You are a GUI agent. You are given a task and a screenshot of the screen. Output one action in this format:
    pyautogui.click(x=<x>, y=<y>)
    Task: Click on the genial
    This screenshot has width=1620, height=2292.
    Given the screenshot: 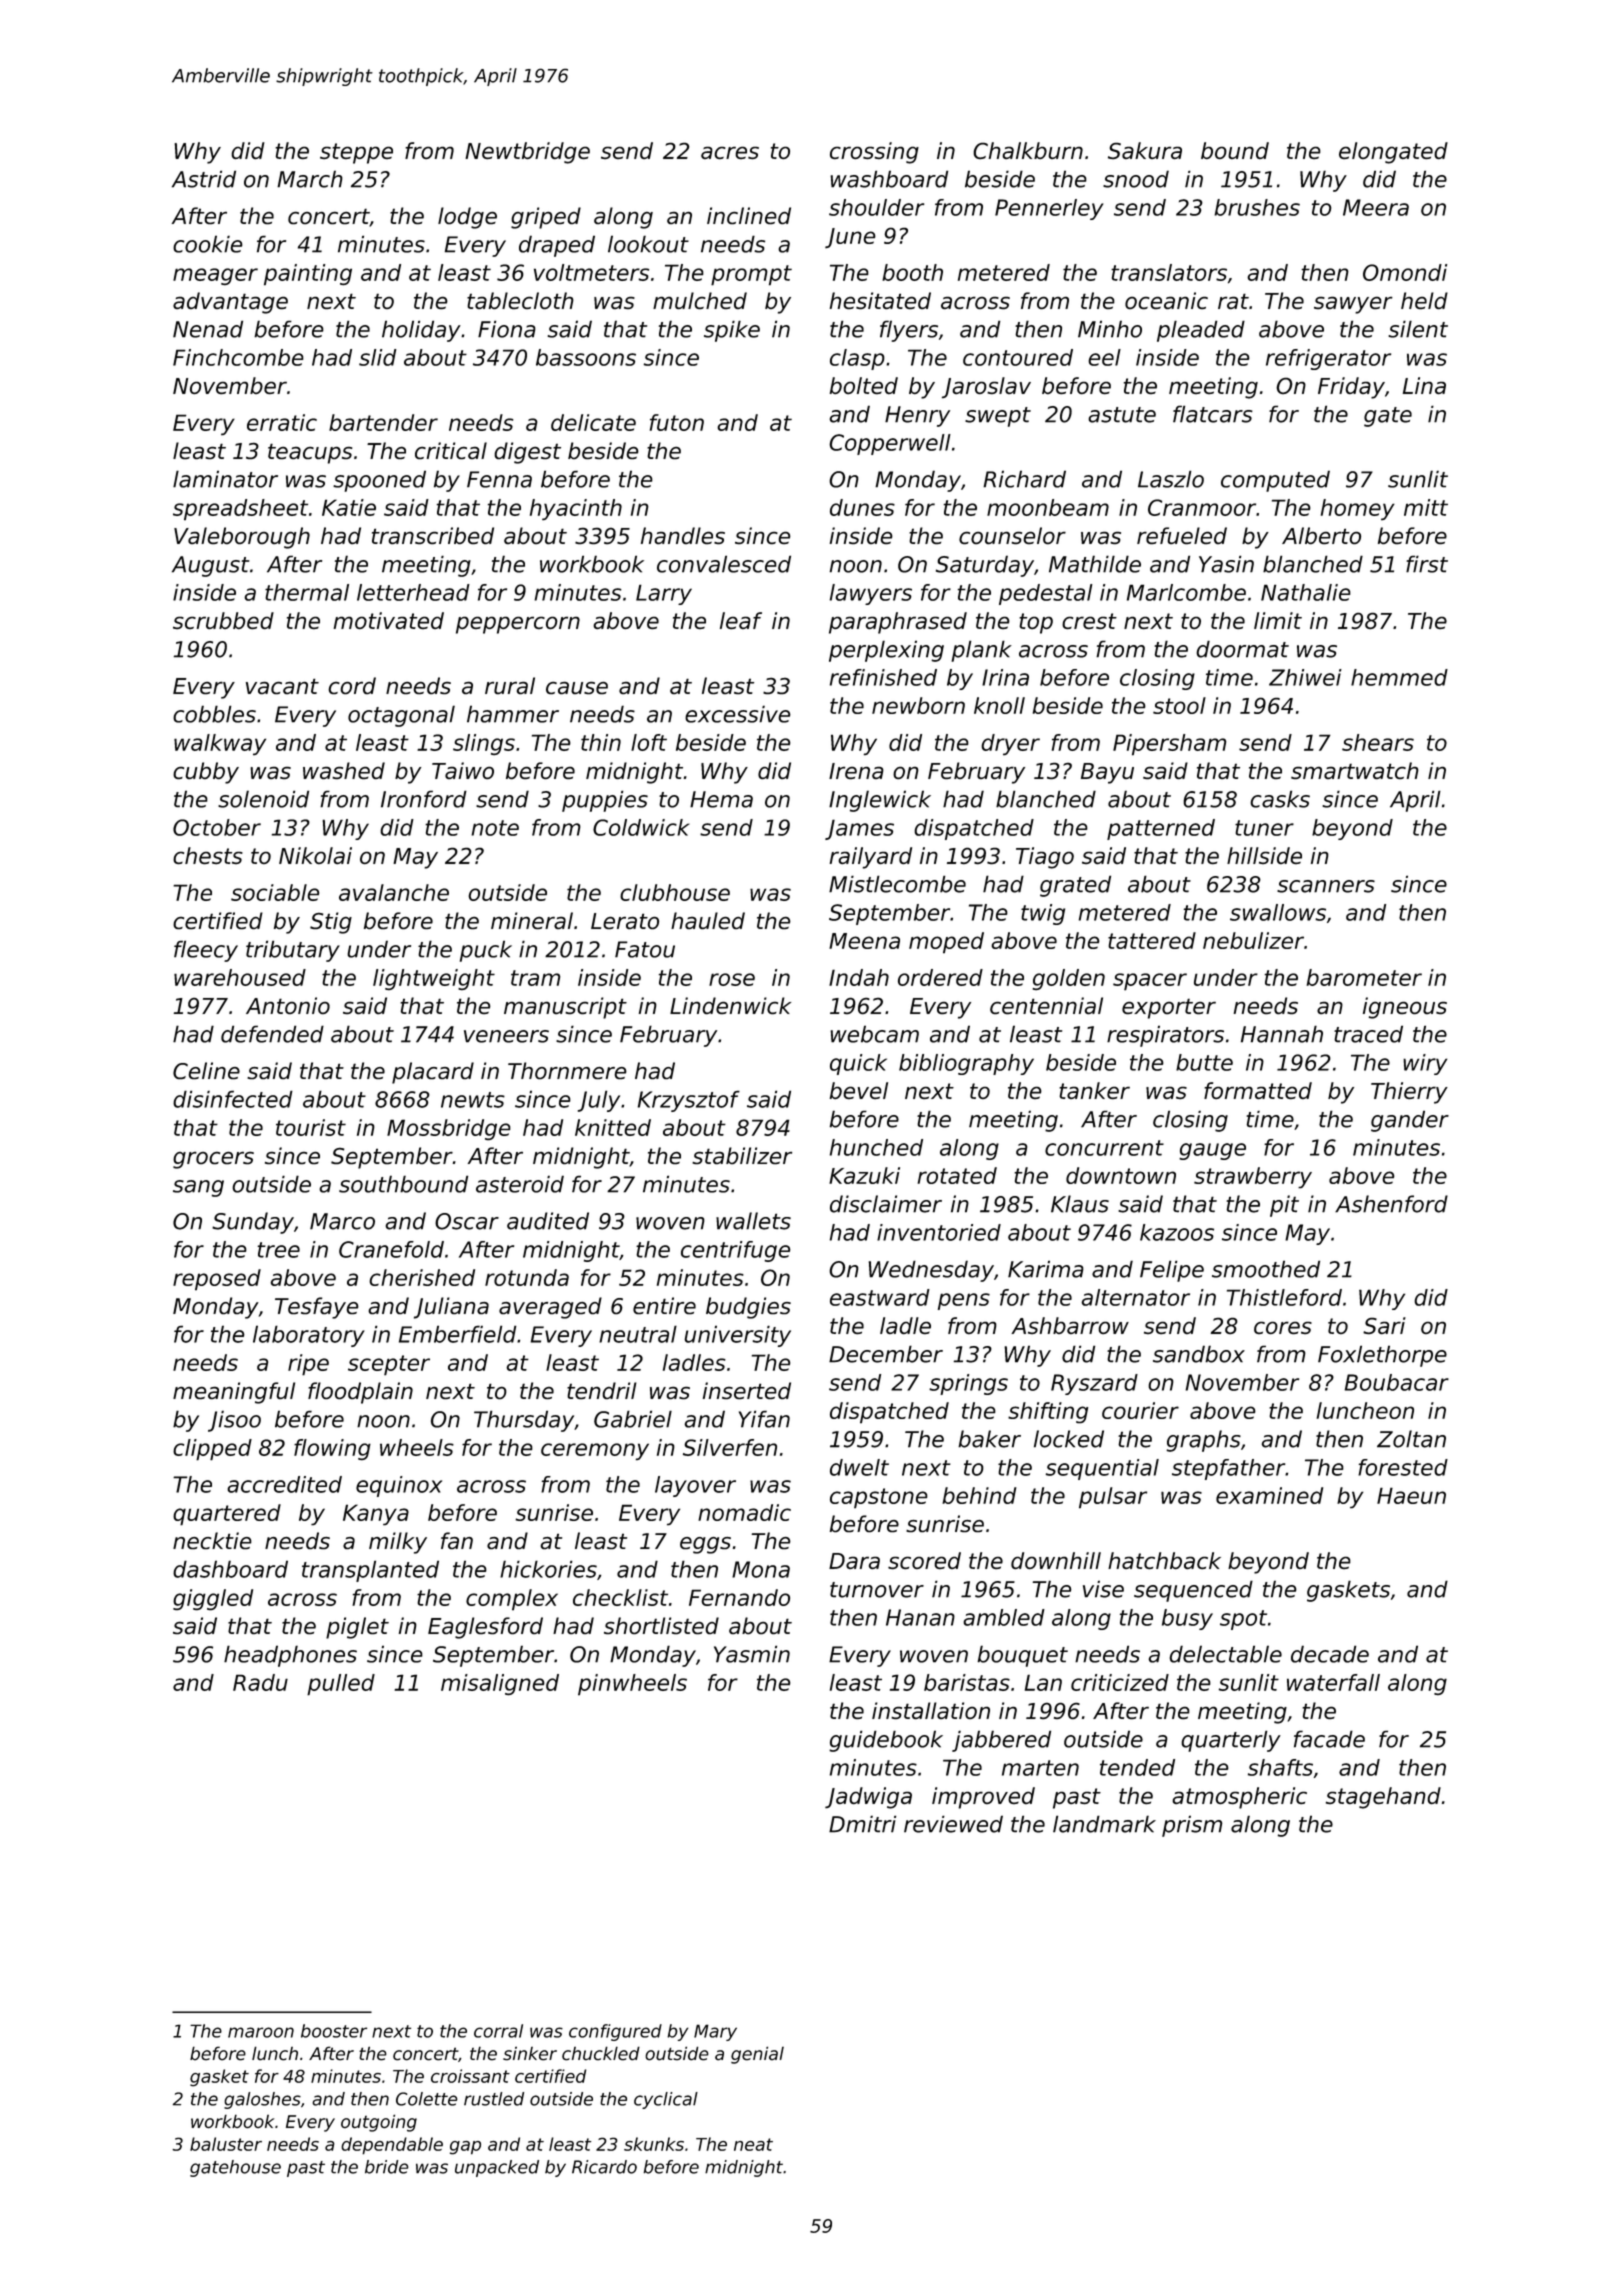 What is the action you would take?
    pyautogui.click(x=757, y=2055)
